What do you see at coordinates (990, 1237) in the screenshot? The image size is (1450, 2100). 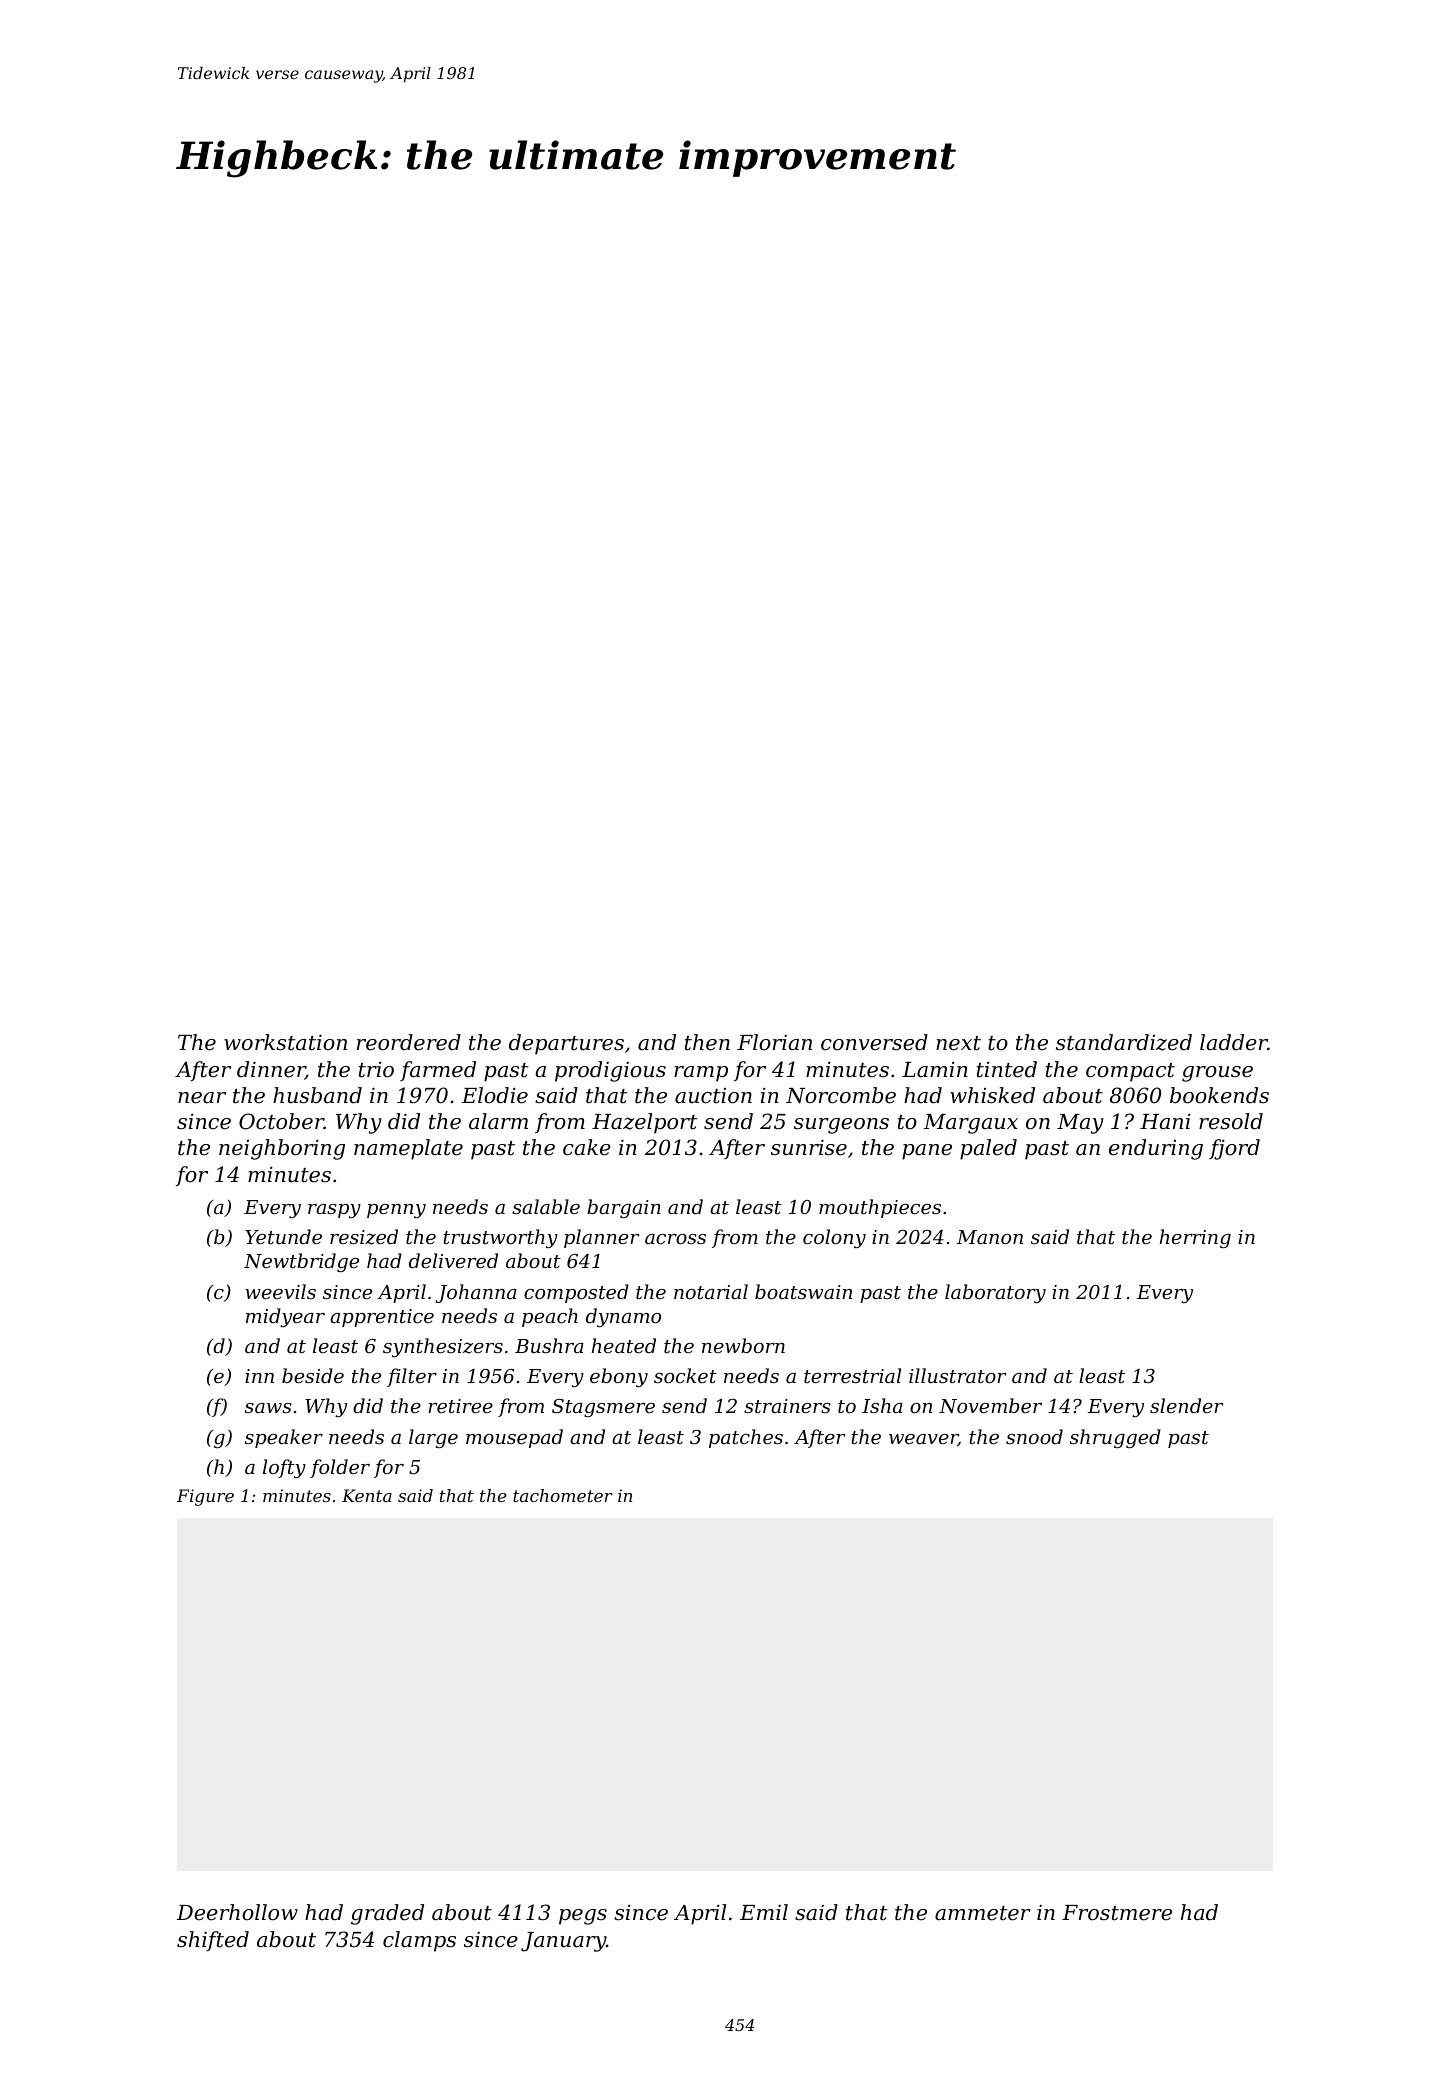 I see `Manon` at bounding box center [990, 1237].
